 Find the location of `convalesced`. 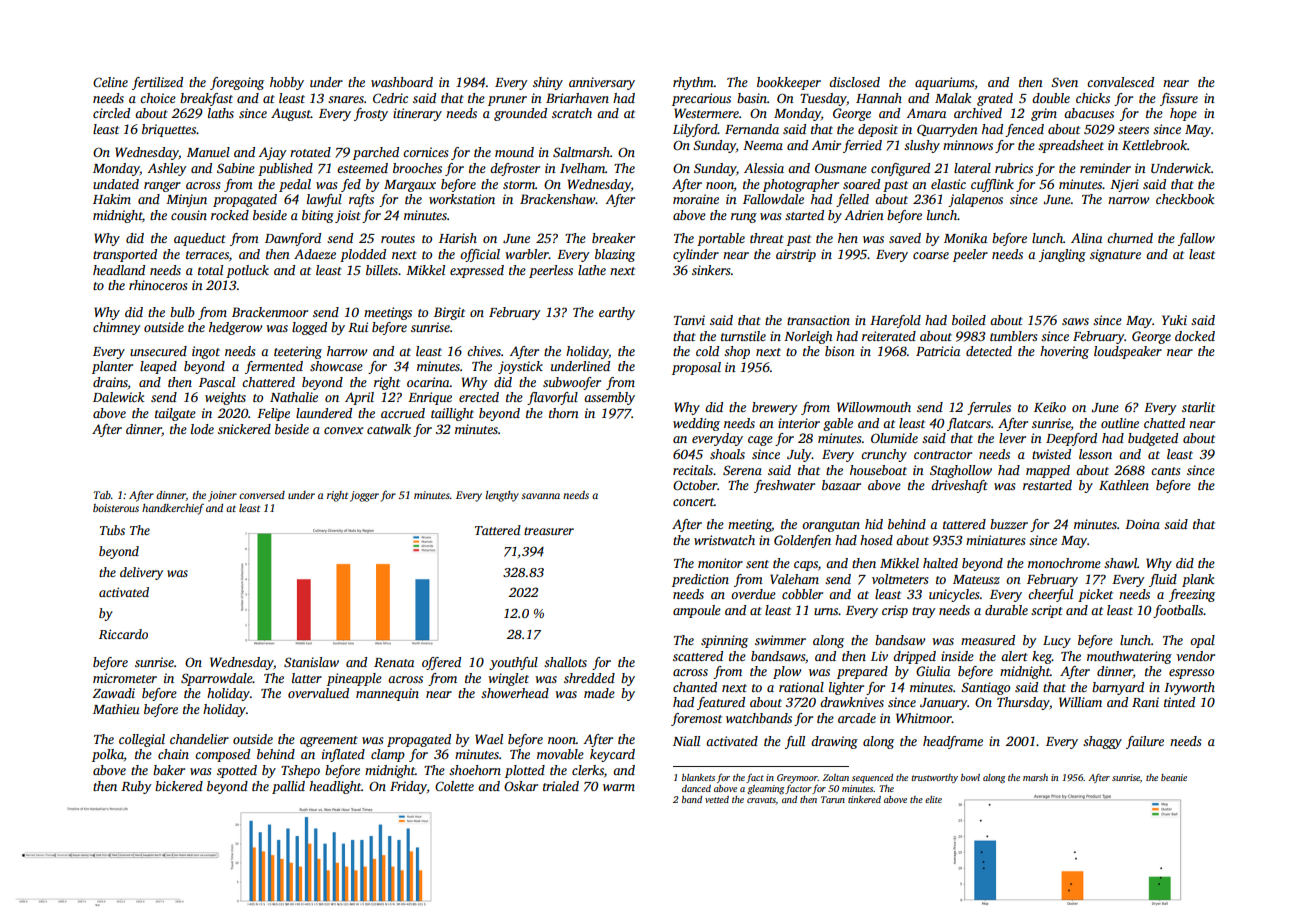

convalesced is located at coordinates (1120, 82).
